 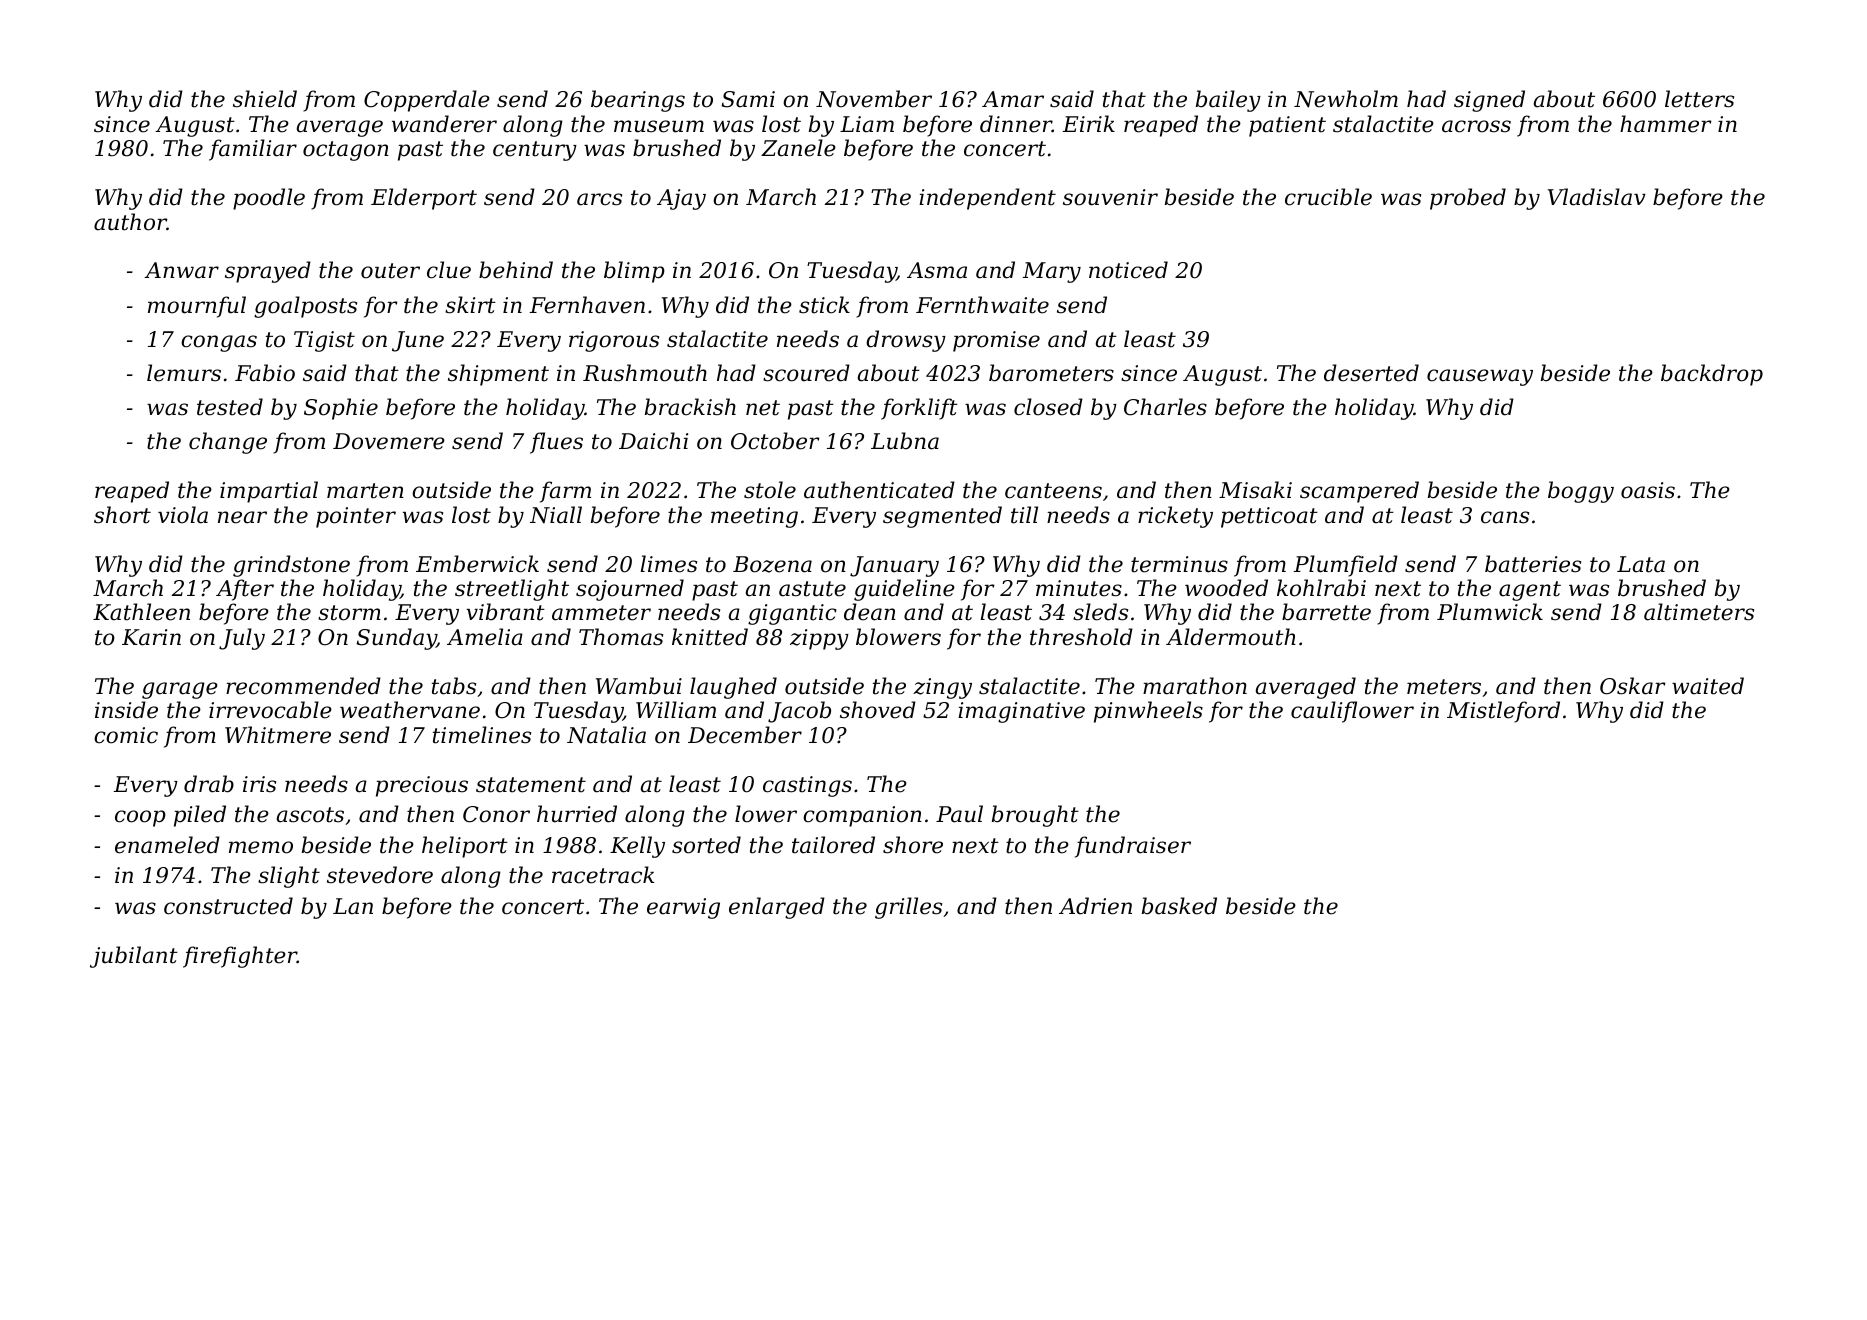 I want to click on hurried, so click(x=577, y=814).
